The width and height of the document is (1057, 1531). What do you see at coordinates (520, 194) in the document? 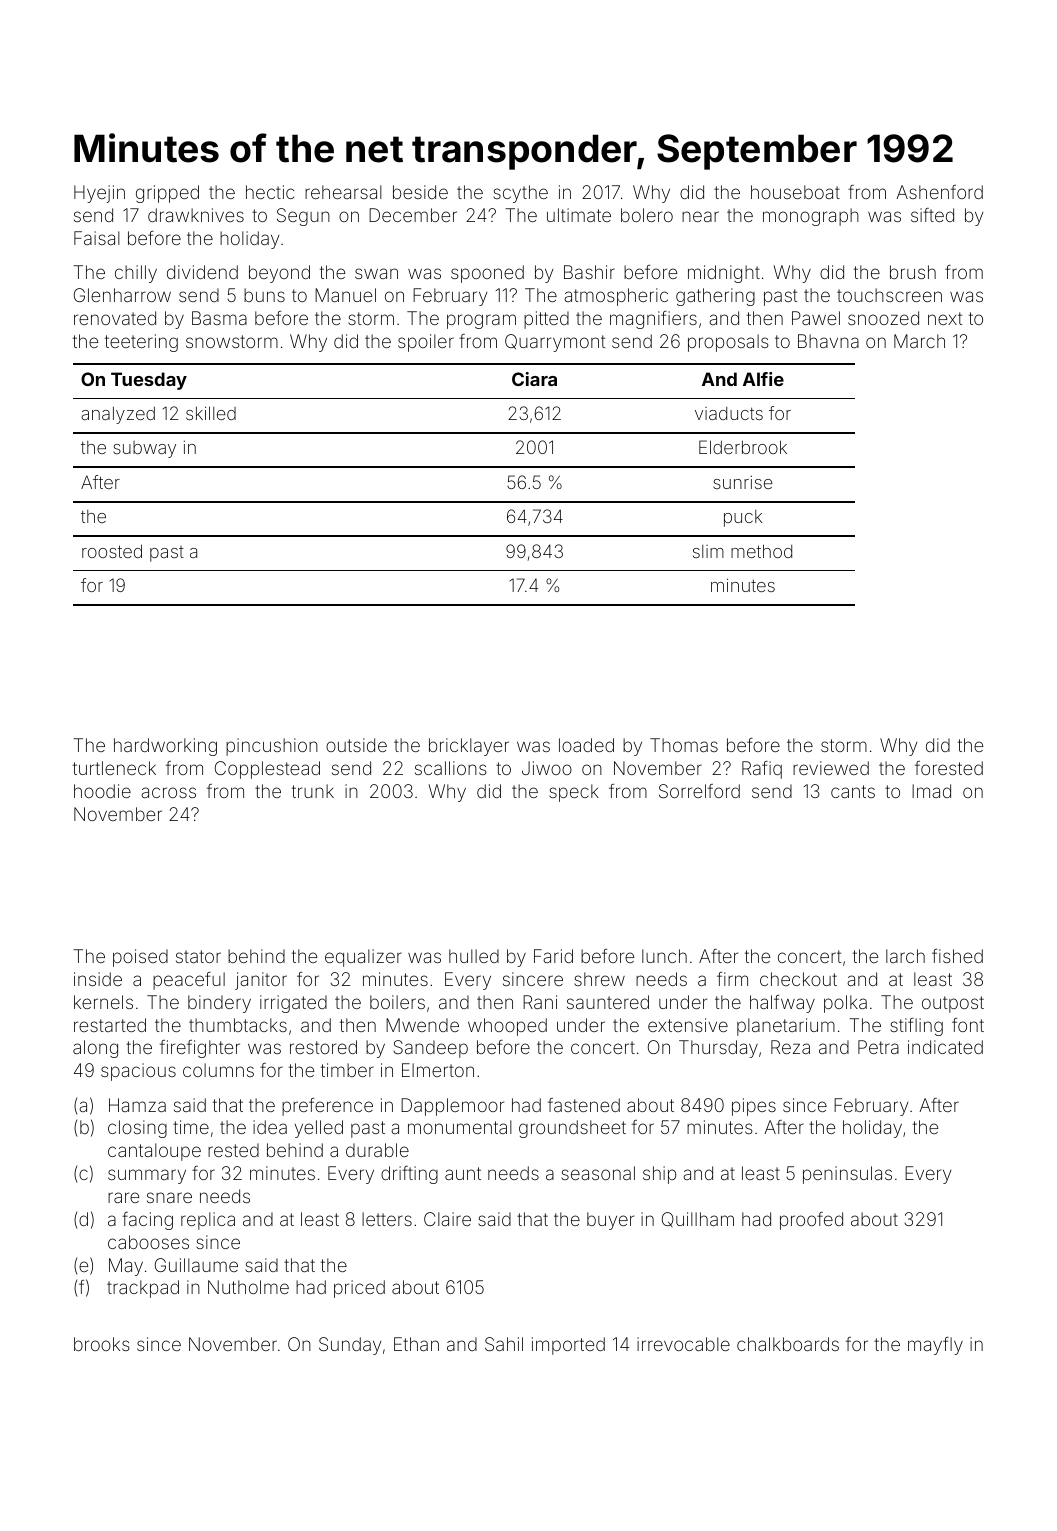
I see `scythe` at bounding box center [520, 194].
